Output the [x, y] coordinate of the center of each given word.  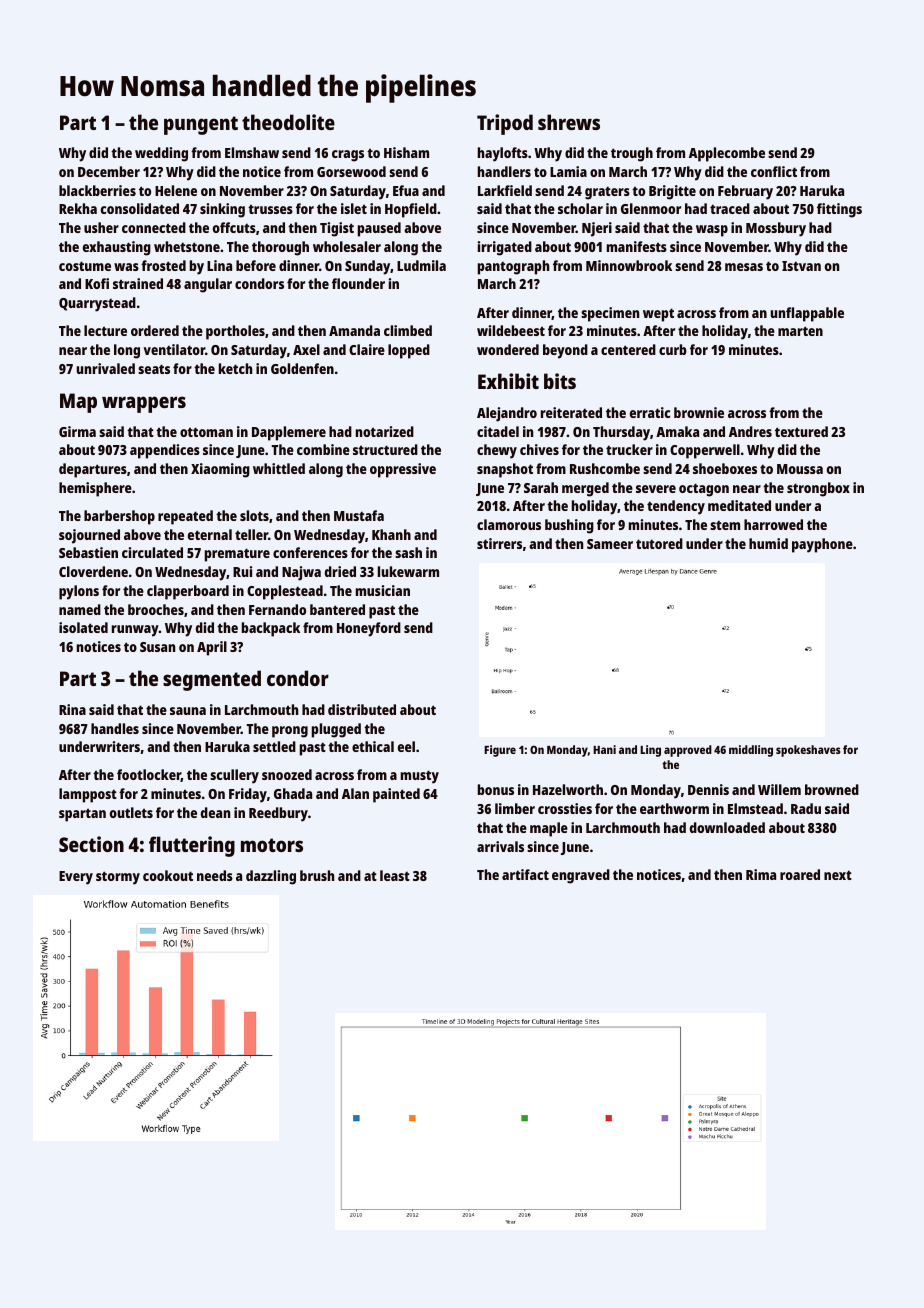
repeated [185, 517]
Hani [604, 749]
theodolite [288, 122]
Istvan [801, 266]
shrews [569, 122]
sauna [188, 711]
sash [408, 552]
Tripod [505, 124]
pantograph [513, 267]
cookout [168, 875]
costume [85, 266]
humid [768, 543]
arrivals [500, 846]
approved [688, 751]
